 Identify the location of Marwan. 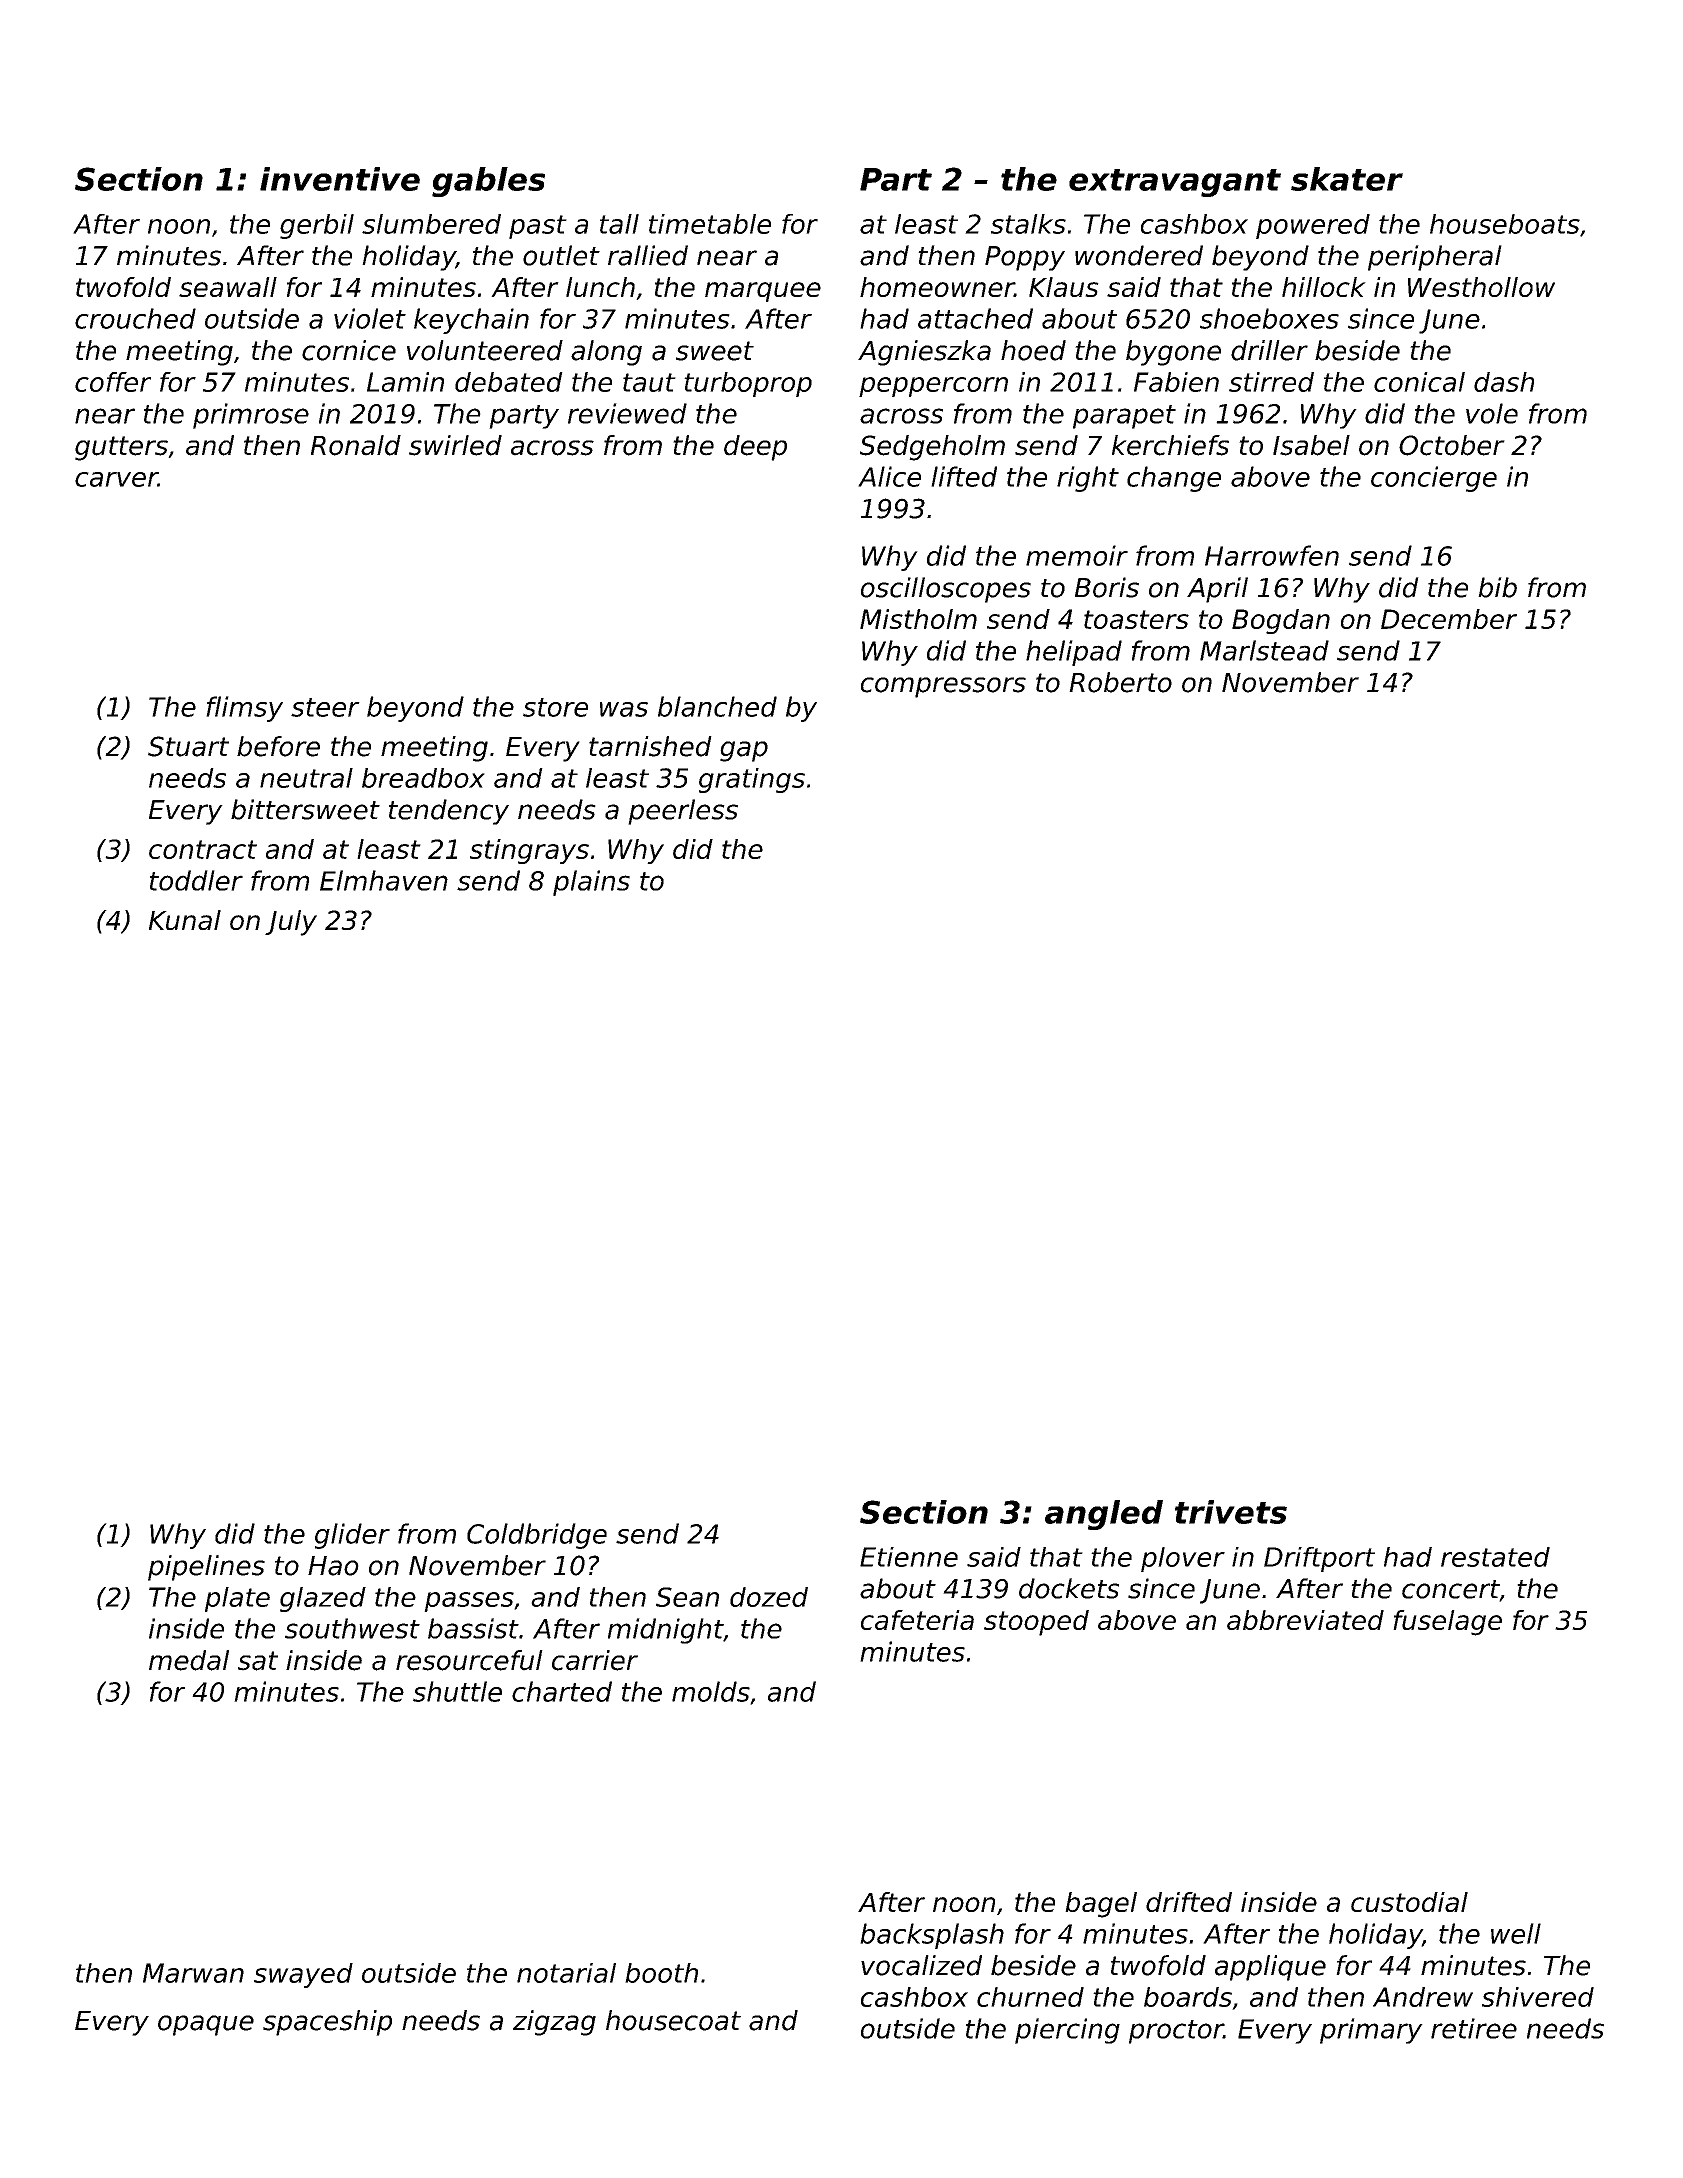
(193, 1973).
